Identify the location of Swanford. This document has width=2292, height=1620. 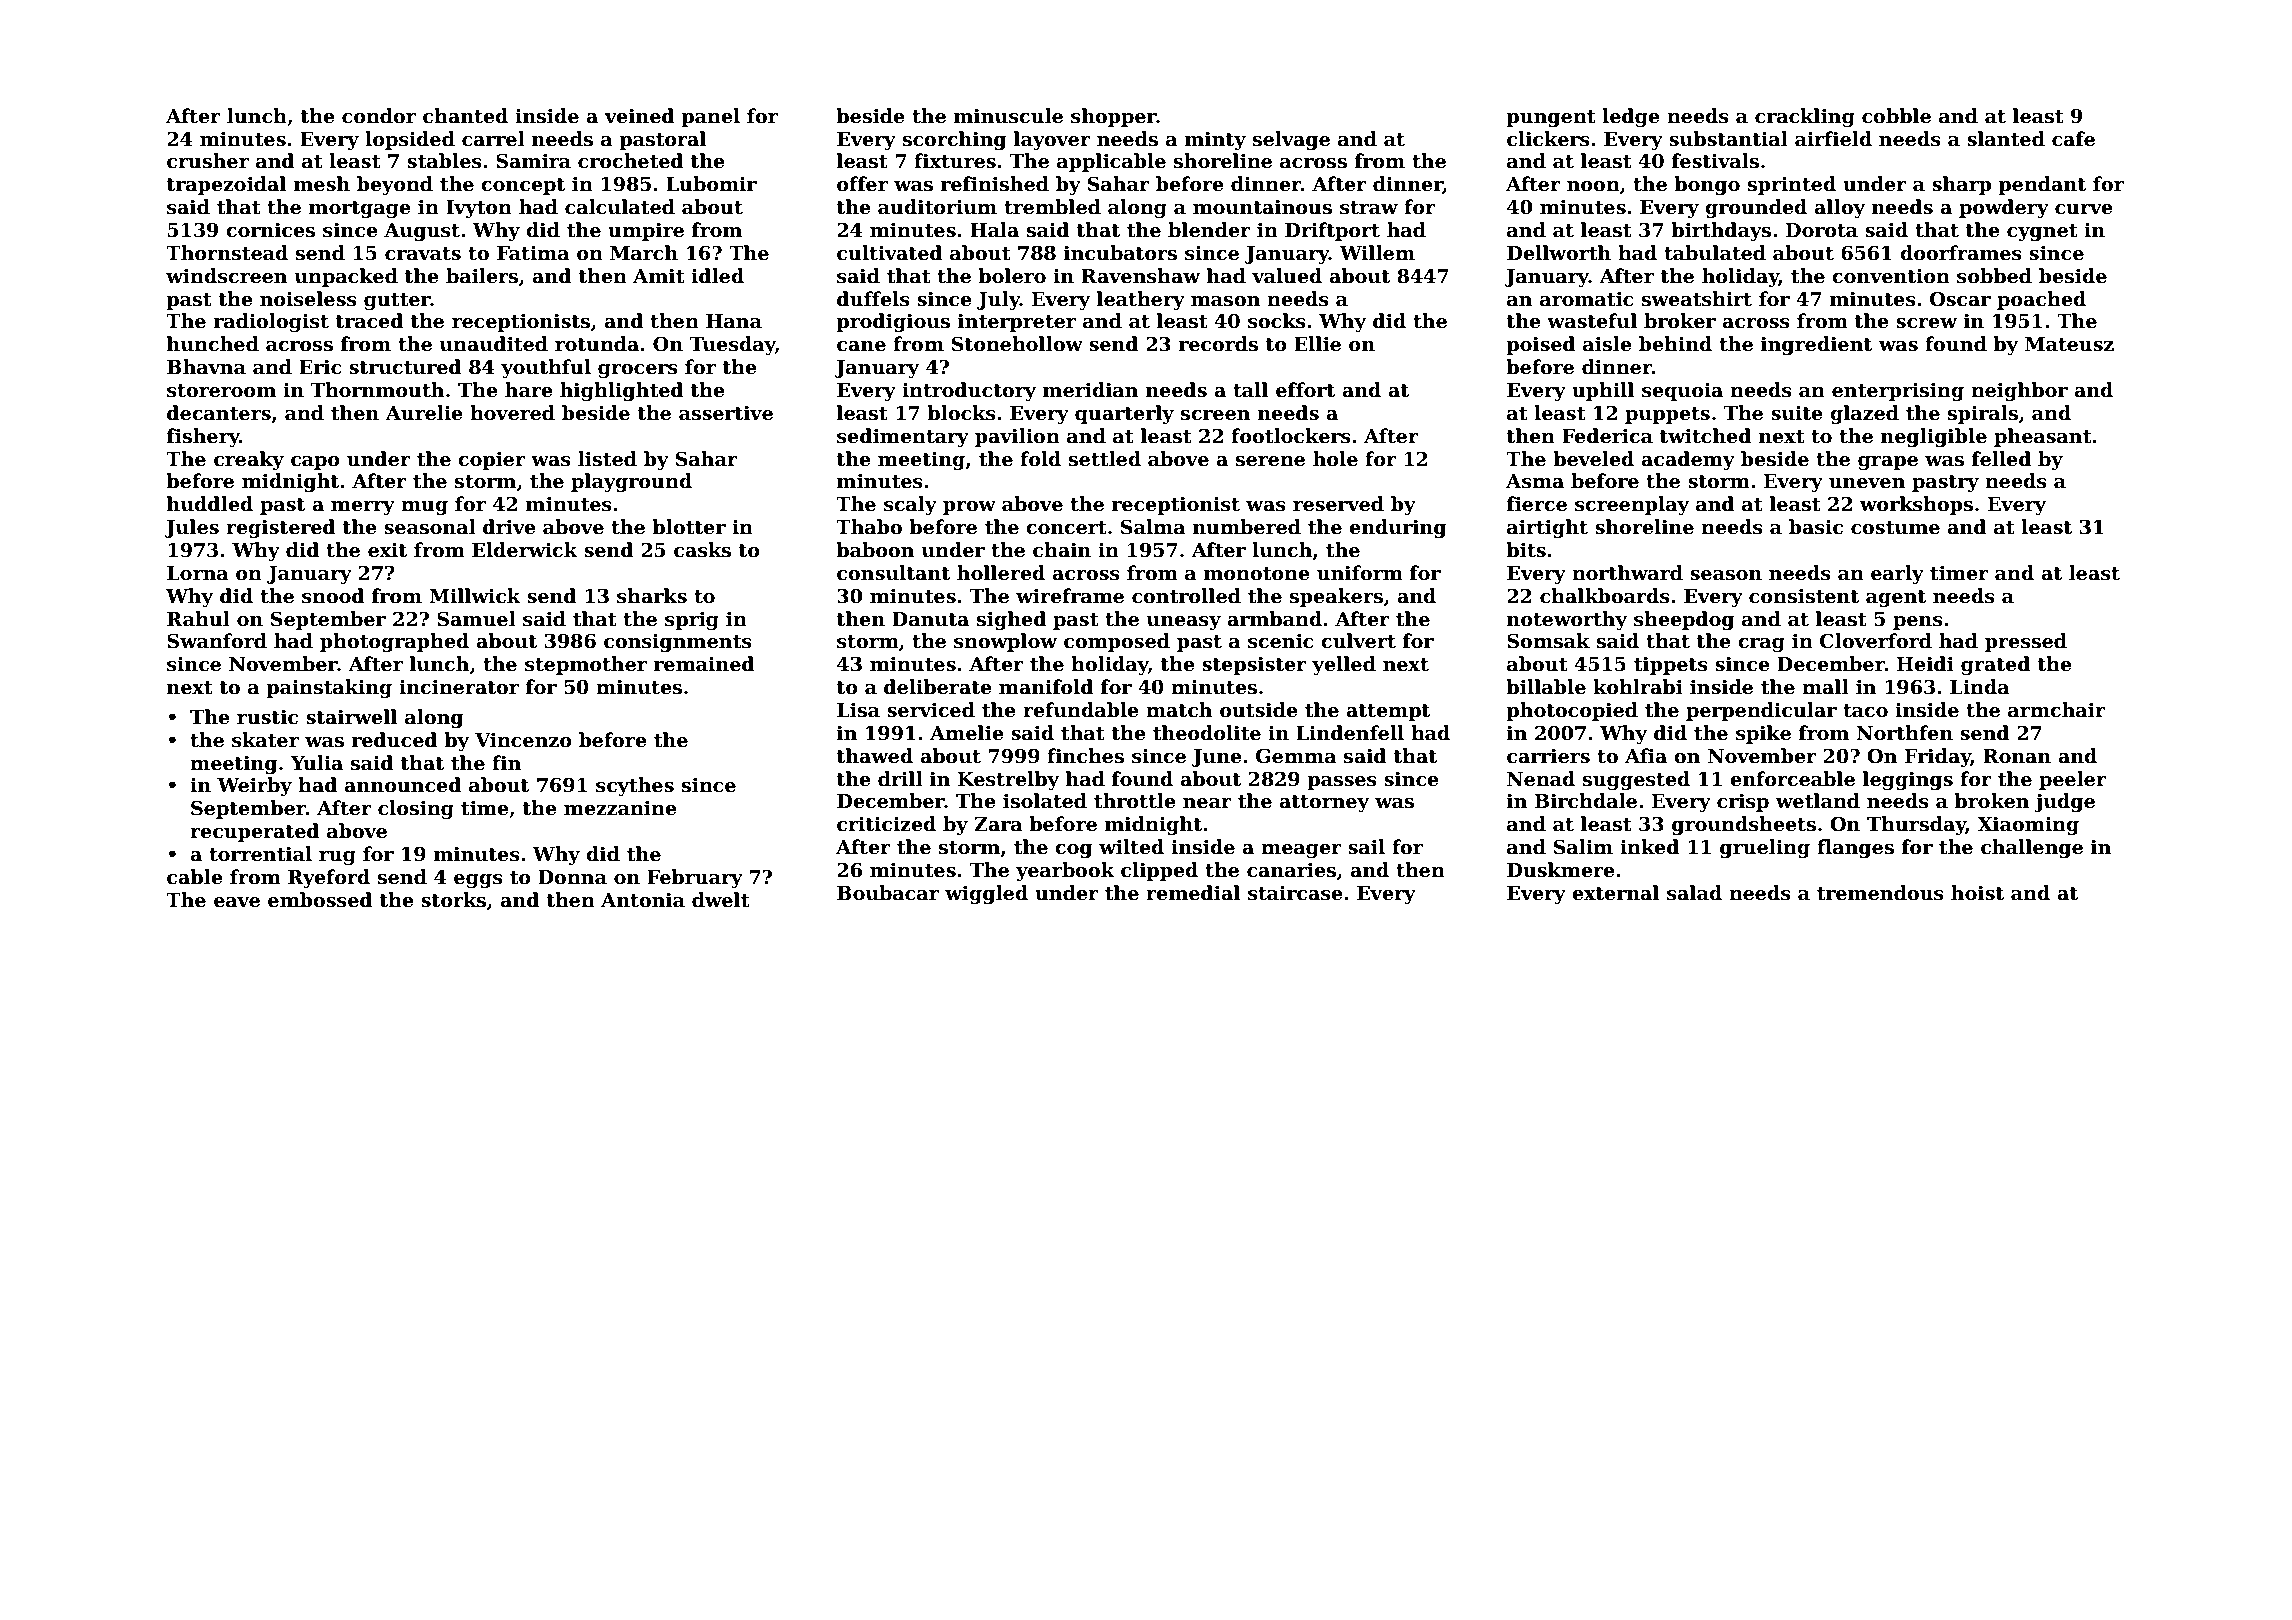
(217, 641).
